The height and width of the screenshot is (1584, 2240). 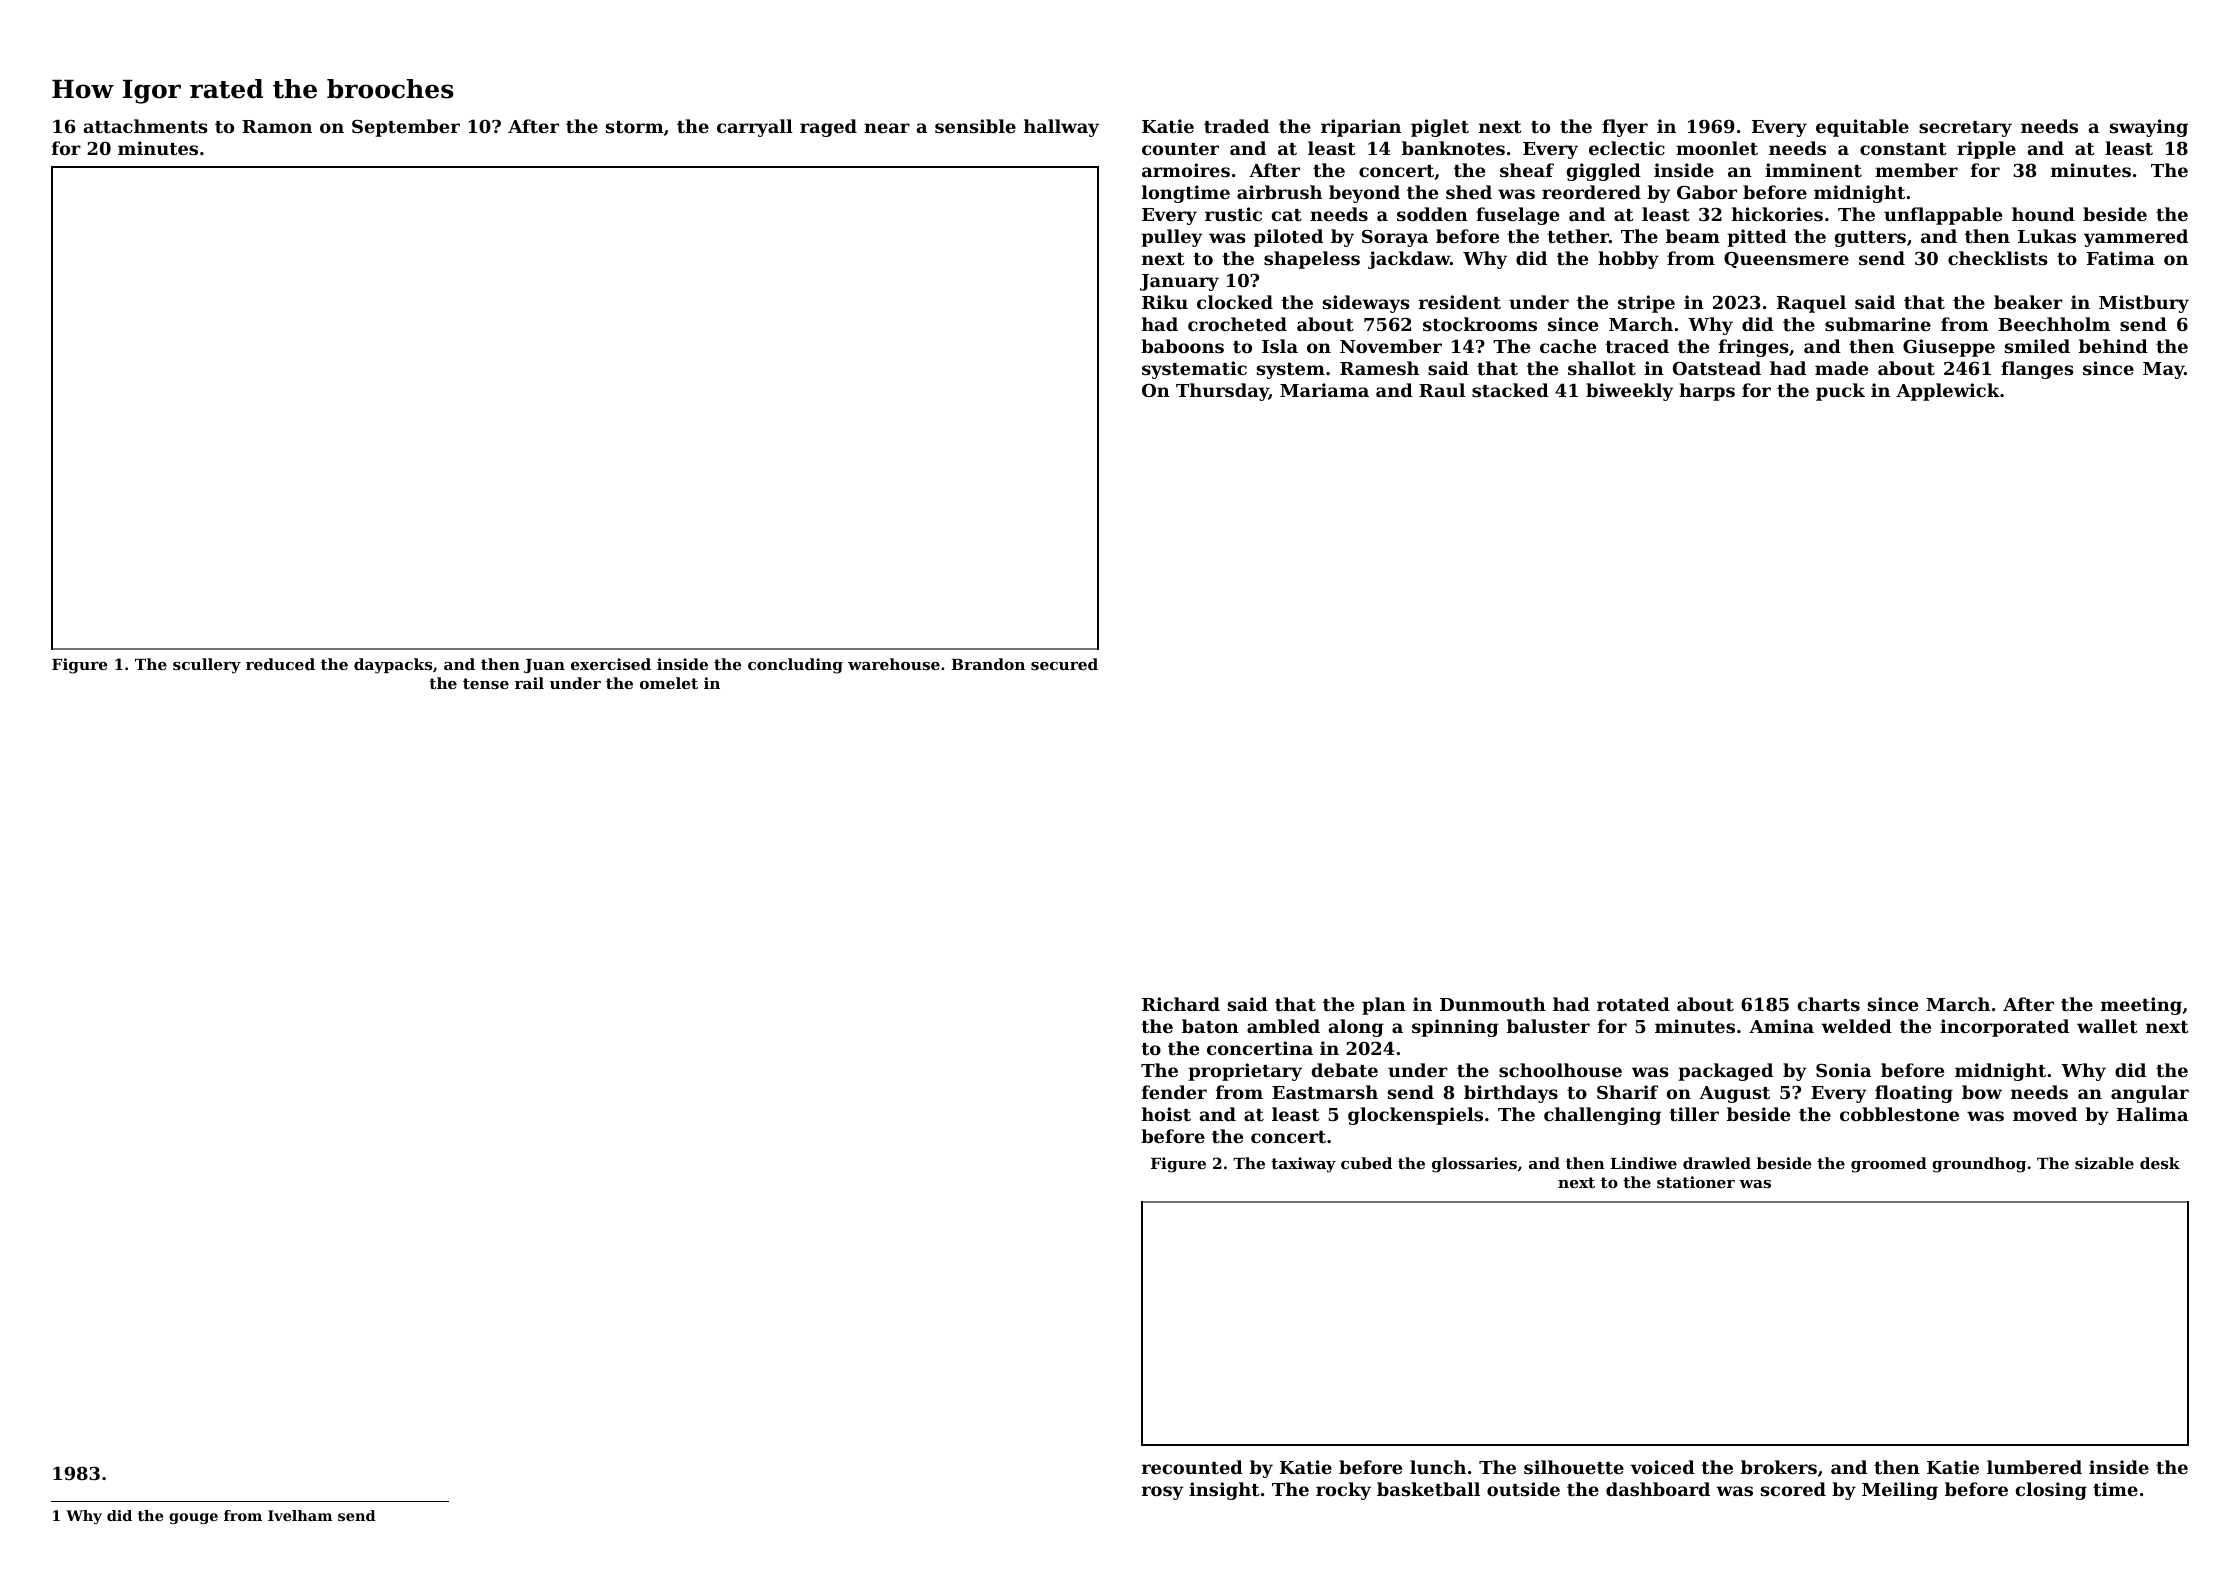 I want to click on hoist, so click(x=1166, y=1114).
